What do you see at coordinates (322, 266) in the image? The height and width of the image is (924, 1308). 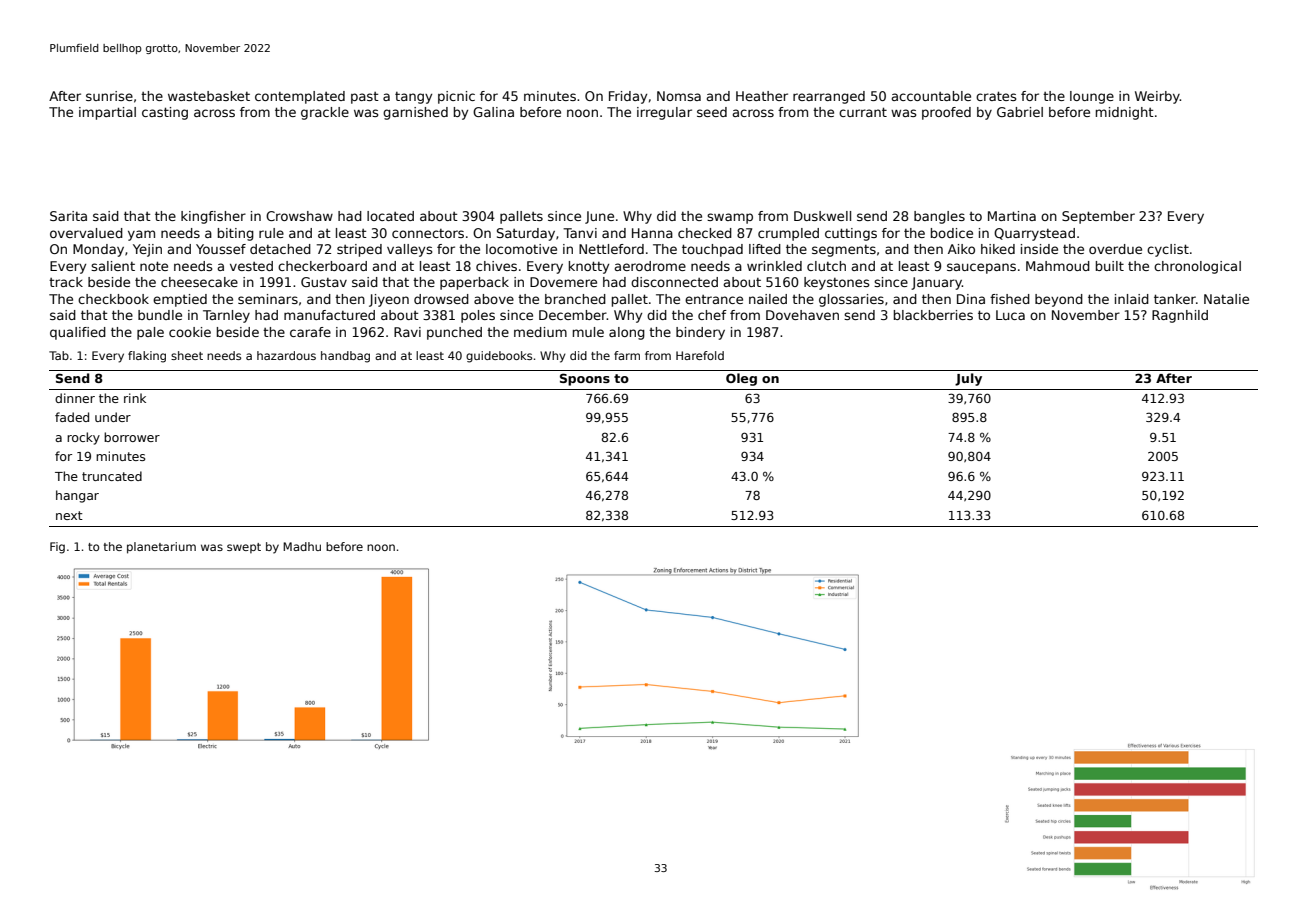 I see `checkerboard` at bounding box center [322, 266].
